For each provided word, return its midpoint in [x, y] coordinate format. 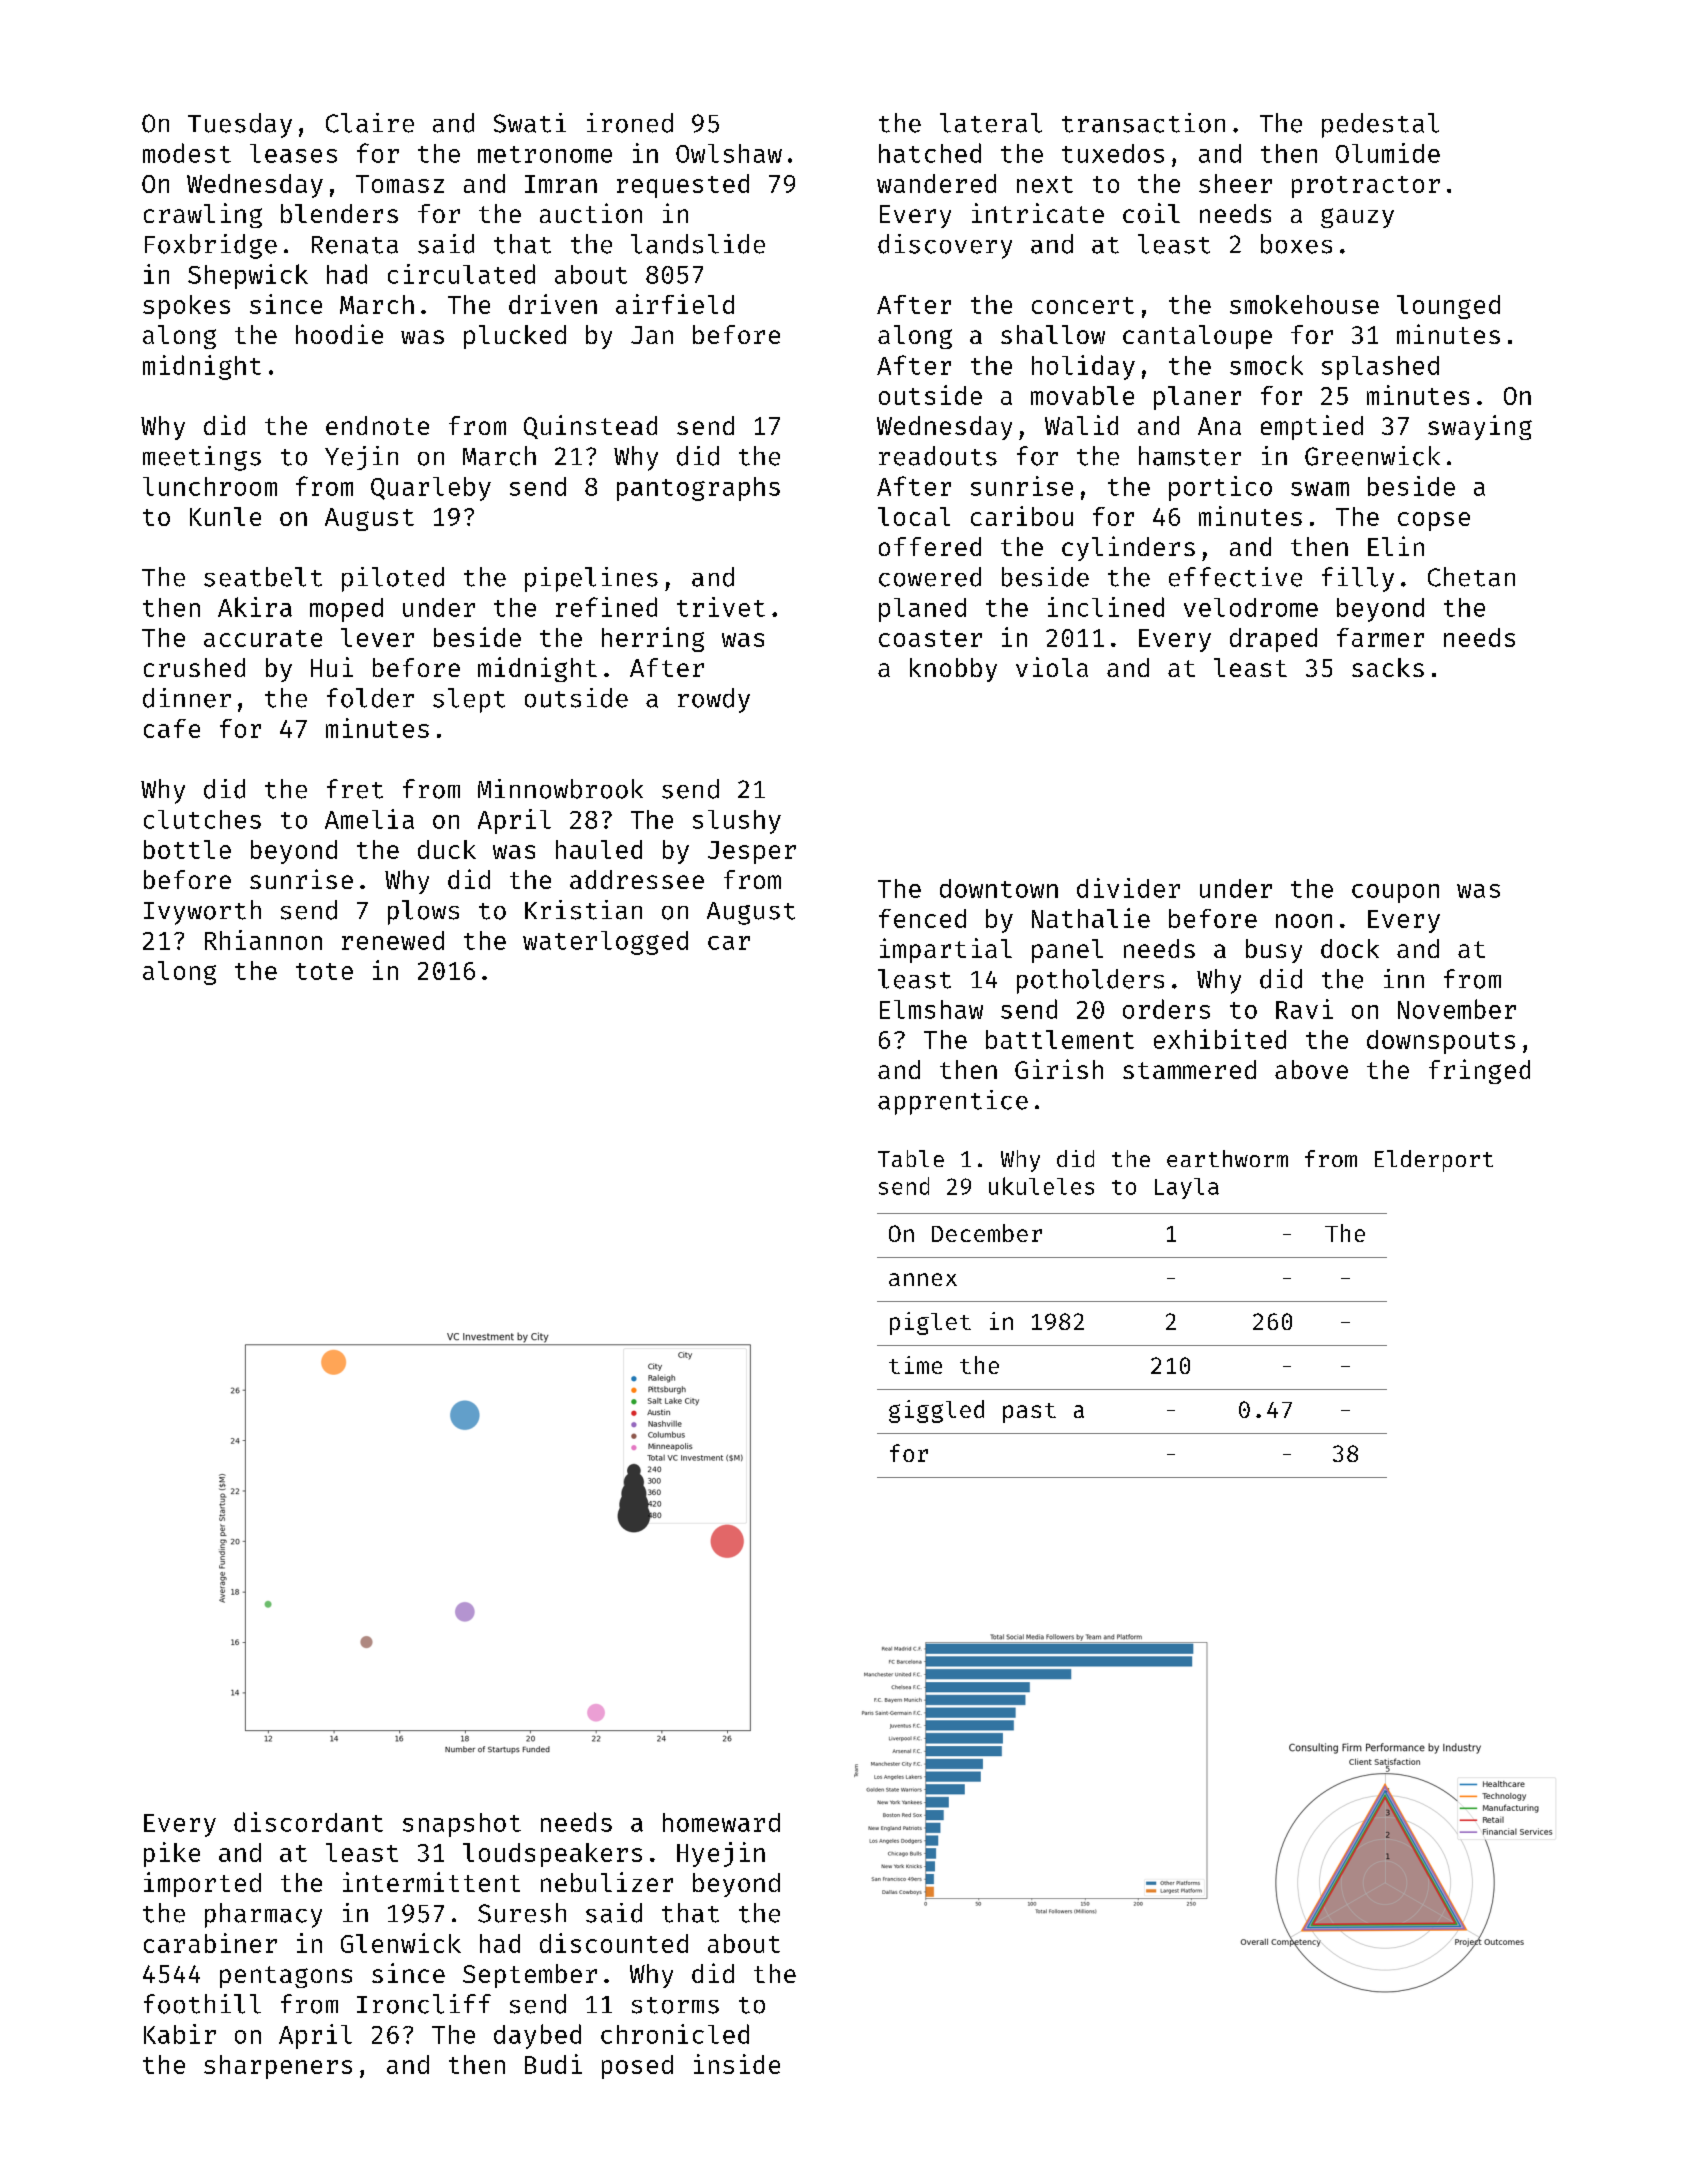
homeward [721, 1822]
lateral [991, 123]
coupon [1395, 893]
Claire [370, 123]
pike [172, 1854]
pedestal [1380, 125]
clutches [202, 819]
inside [737, 2064]
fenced [922, 918]
